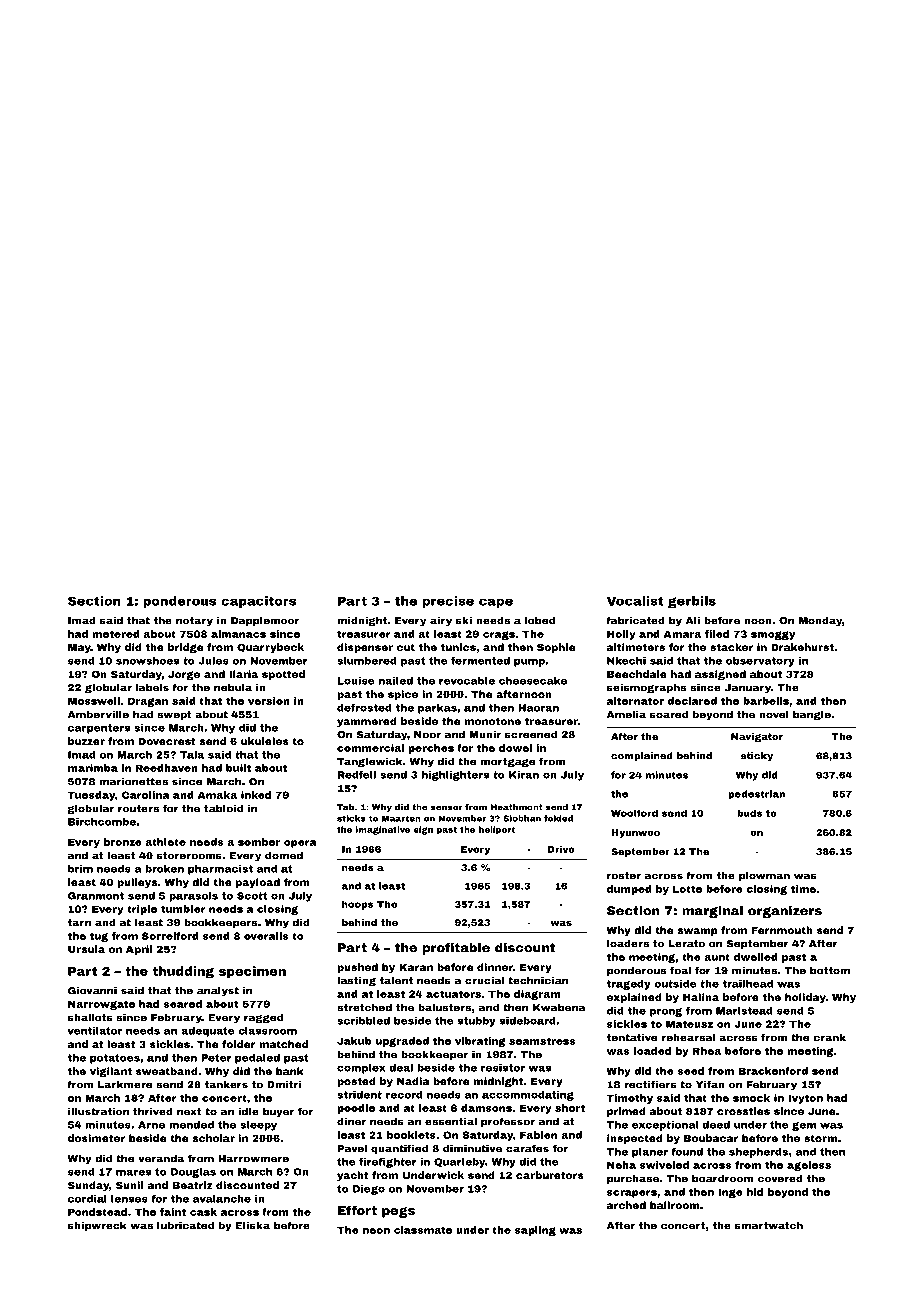 The height and width of the screenshot is (1308, 924). What do you see at coordinates (820, 621) in the screenshot?
I see `Monday` at bounding box center [820, 621].
